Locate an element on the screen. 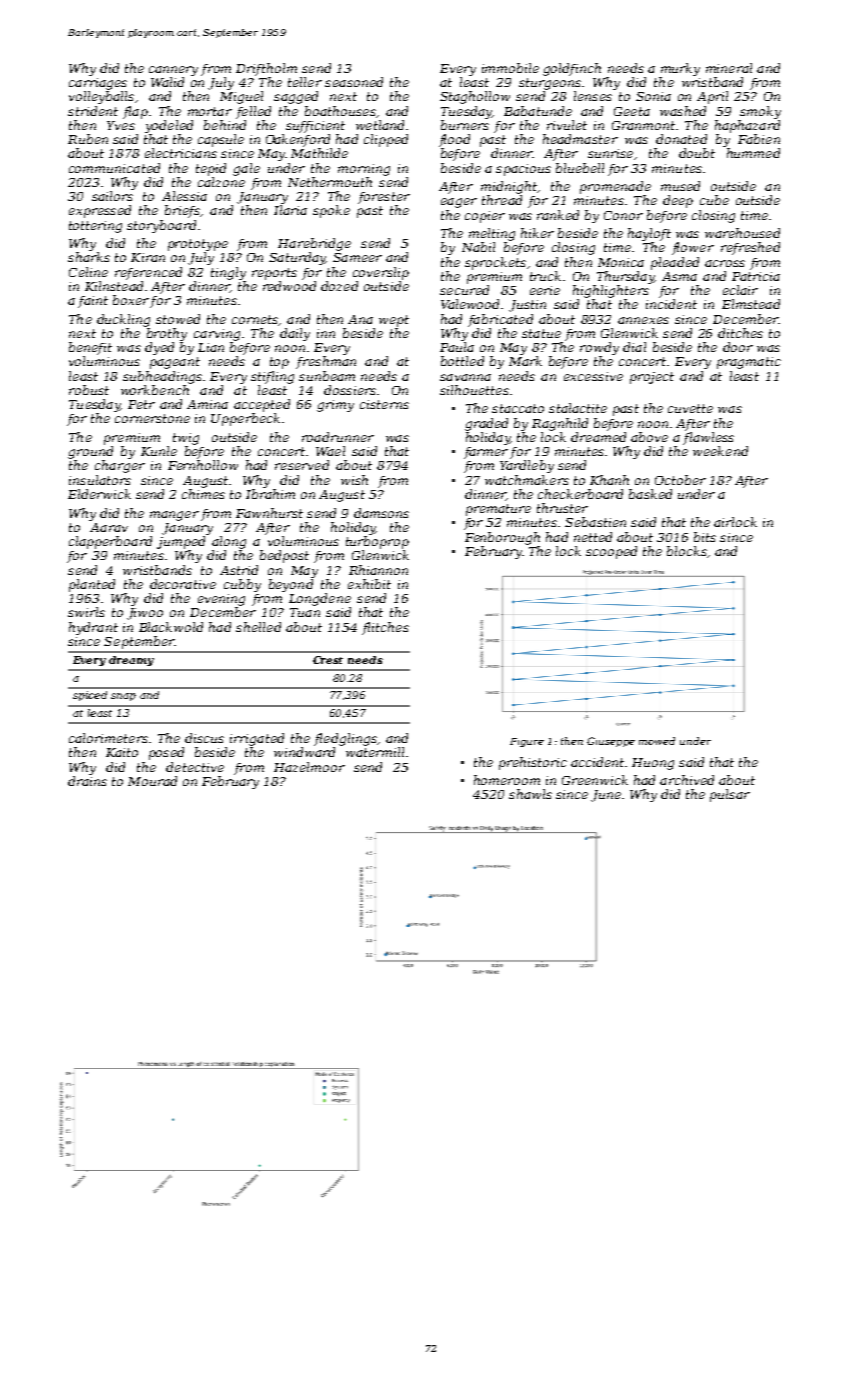  drains is located at coordinates (87, 781).
